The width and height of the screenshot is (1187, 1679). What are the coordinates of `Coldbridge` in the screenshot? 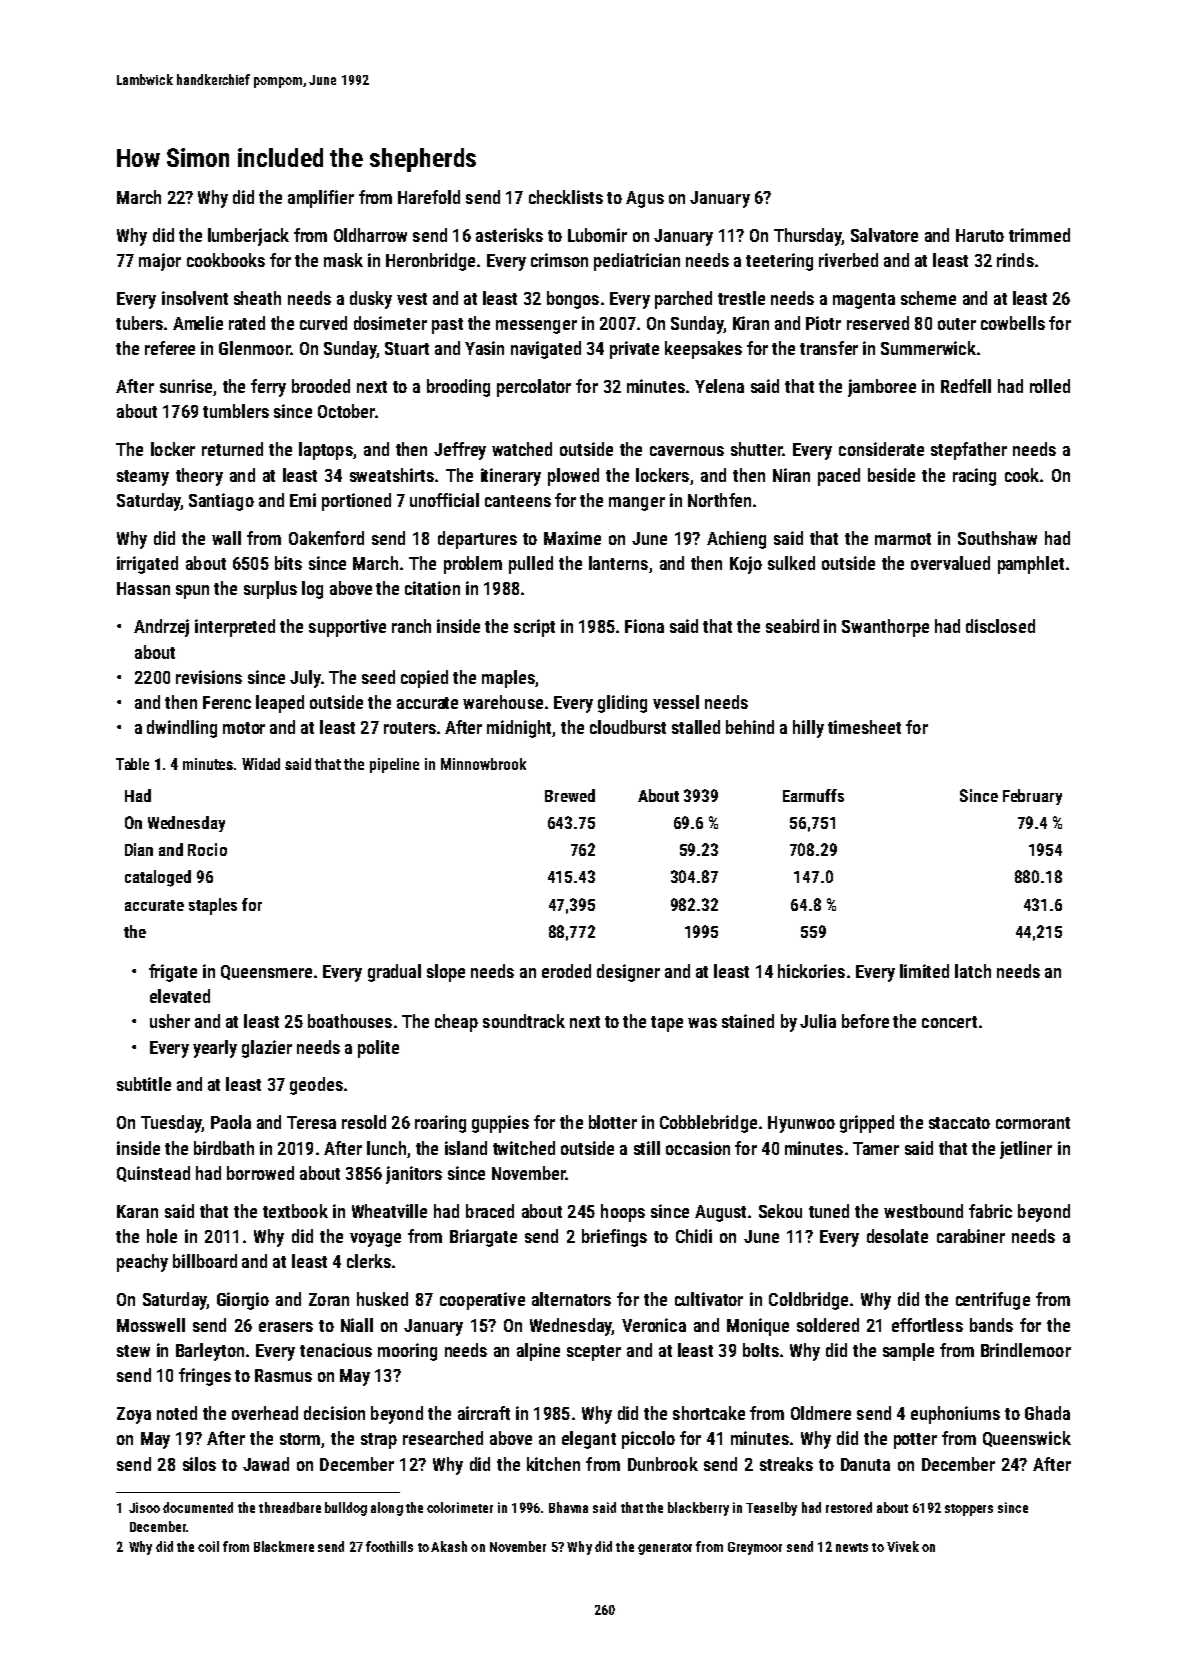 It's located at (808, 1301).
